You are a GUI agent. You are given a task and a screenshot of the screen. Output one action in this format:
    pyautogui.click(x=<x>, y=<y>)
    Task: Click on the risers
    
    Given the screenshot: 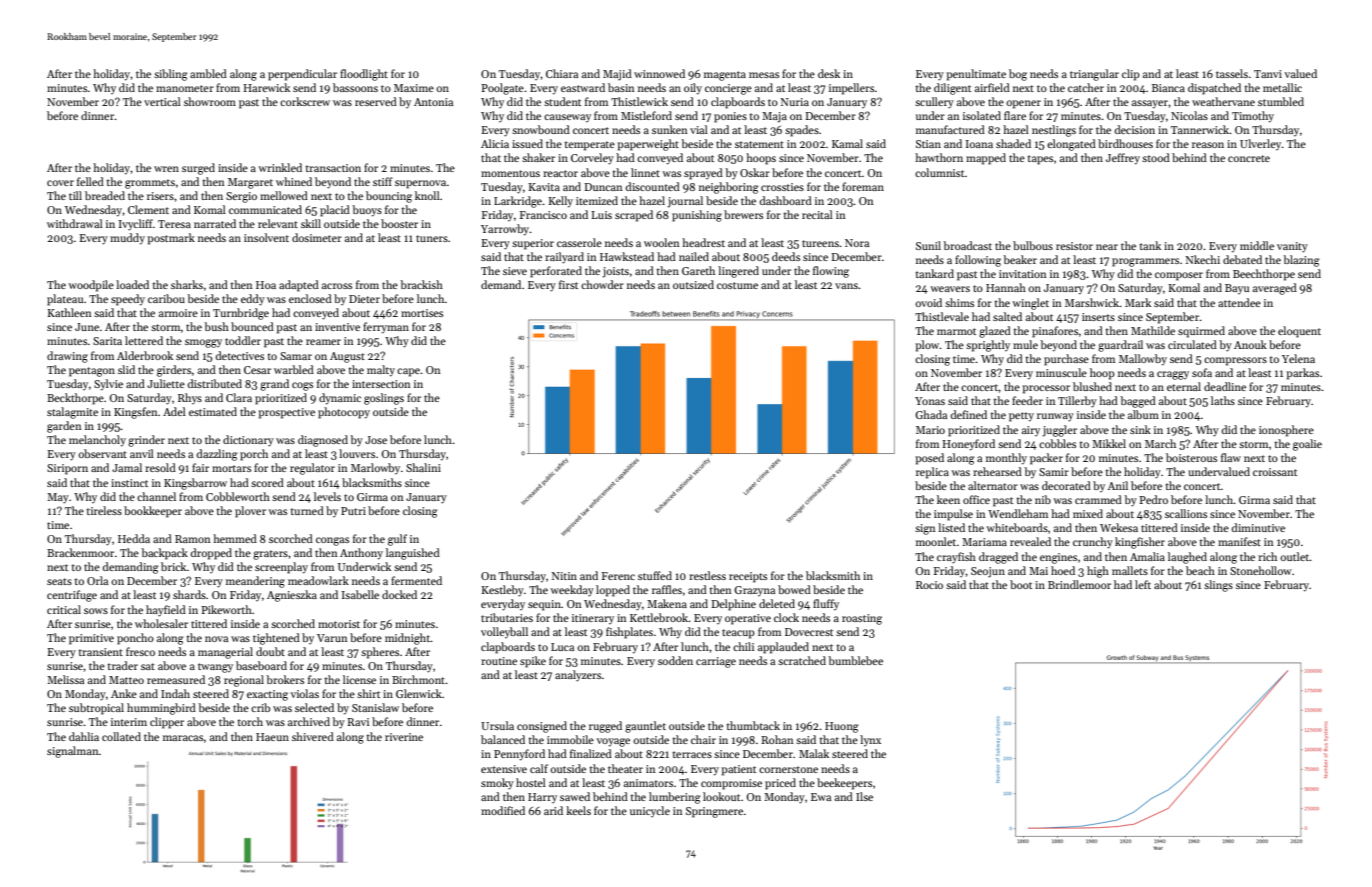 What is the action you would take?
    pyautogui.click(x=160, y=196)
